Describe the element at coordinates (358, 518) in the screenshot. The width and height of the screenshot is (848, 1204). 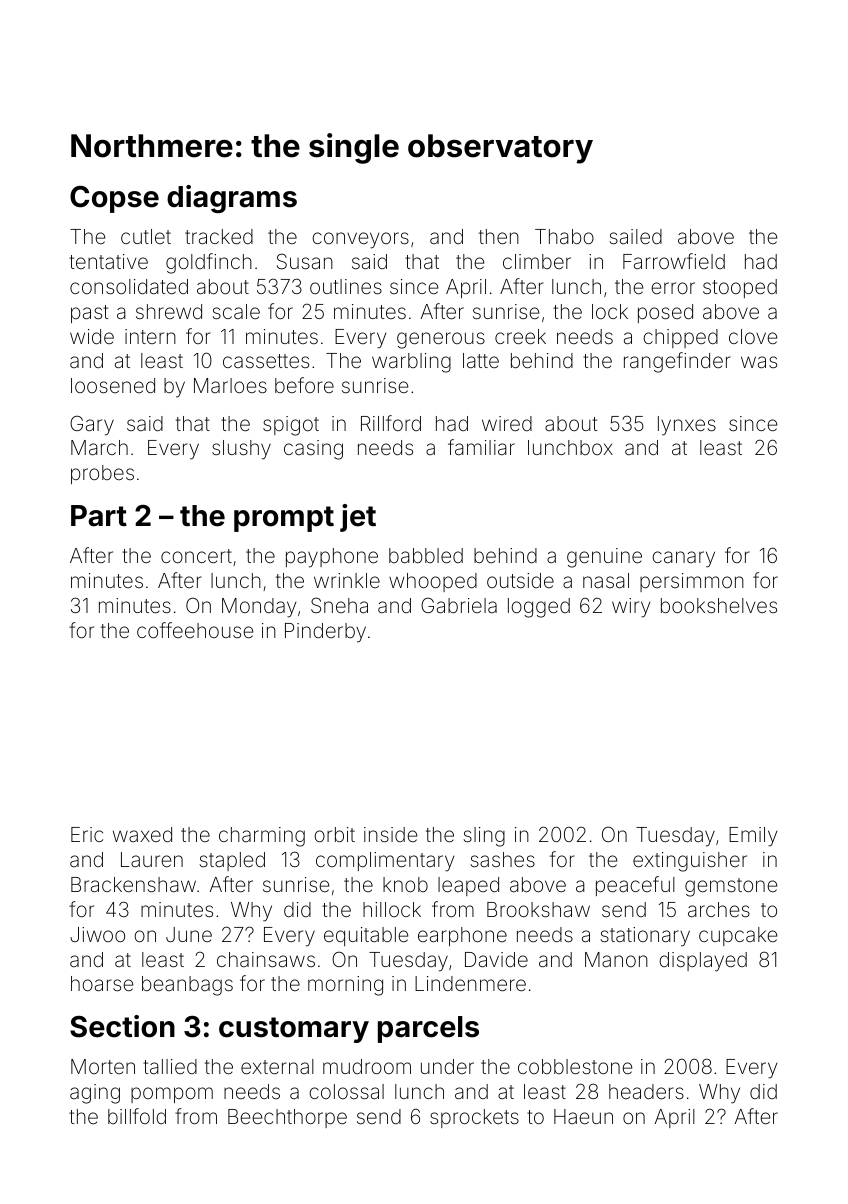
I see `jet` at that location.
